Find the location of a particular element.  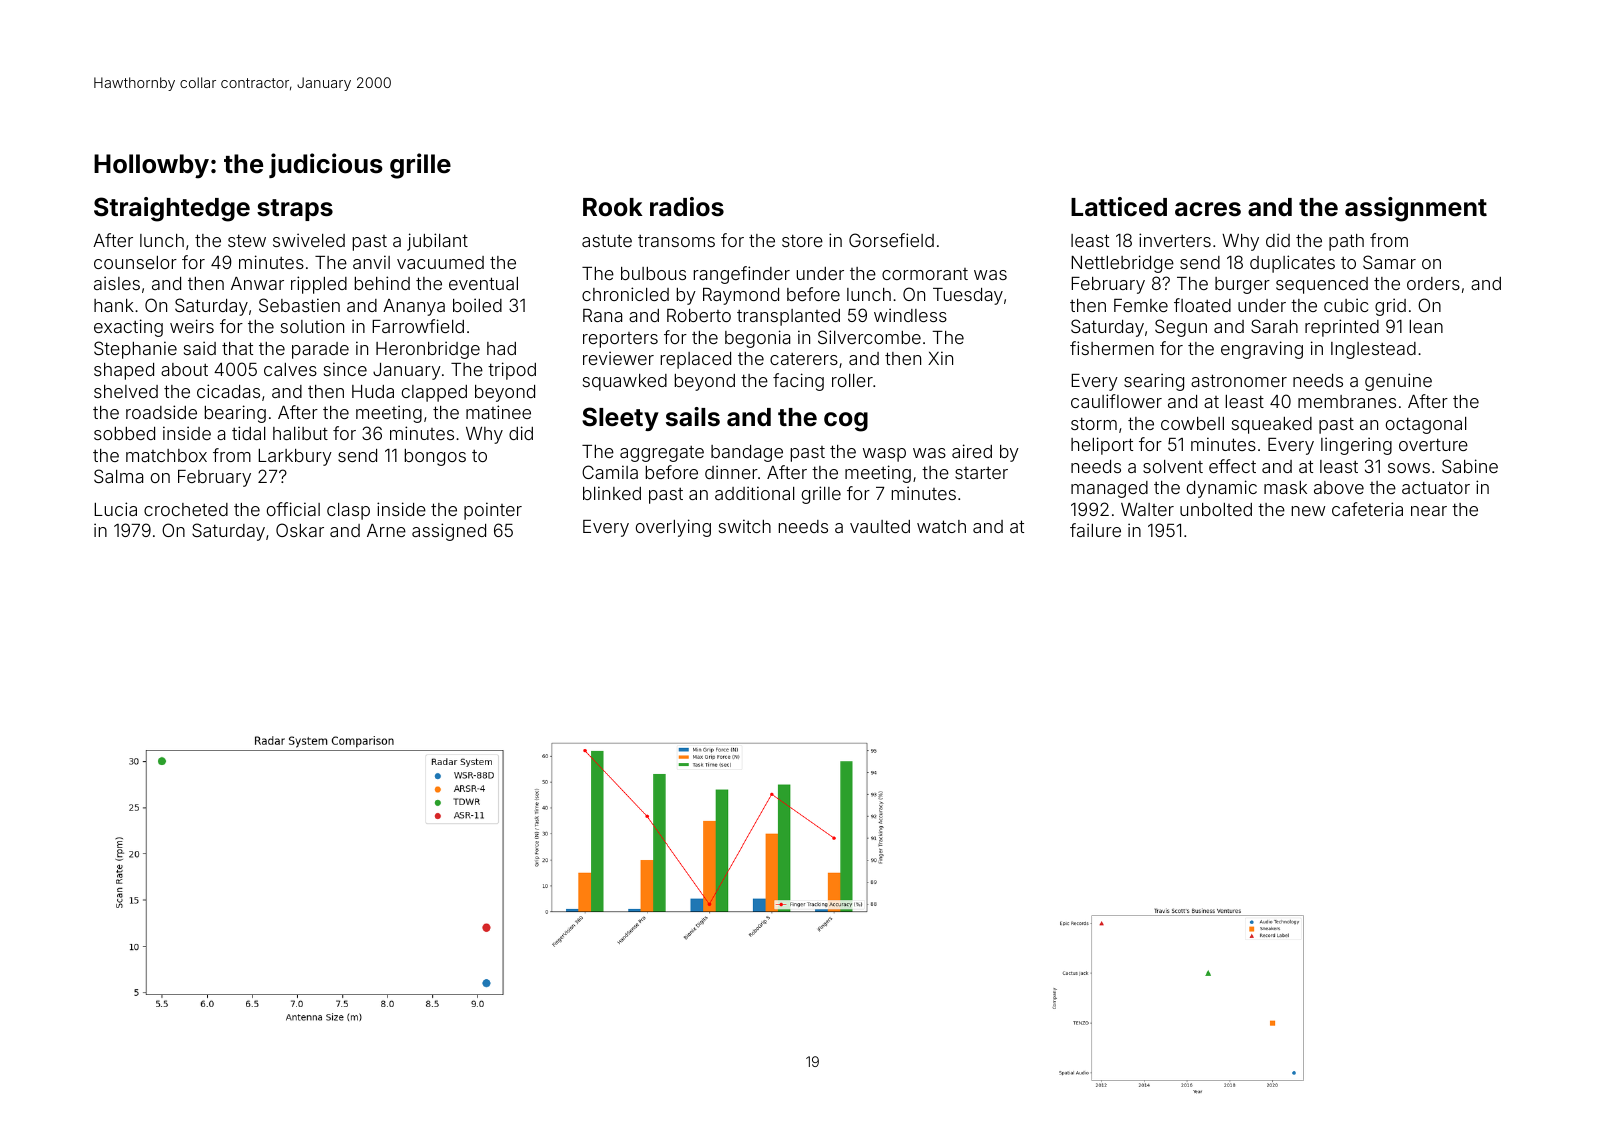

chronicled is located at coordinates (625, 294).
